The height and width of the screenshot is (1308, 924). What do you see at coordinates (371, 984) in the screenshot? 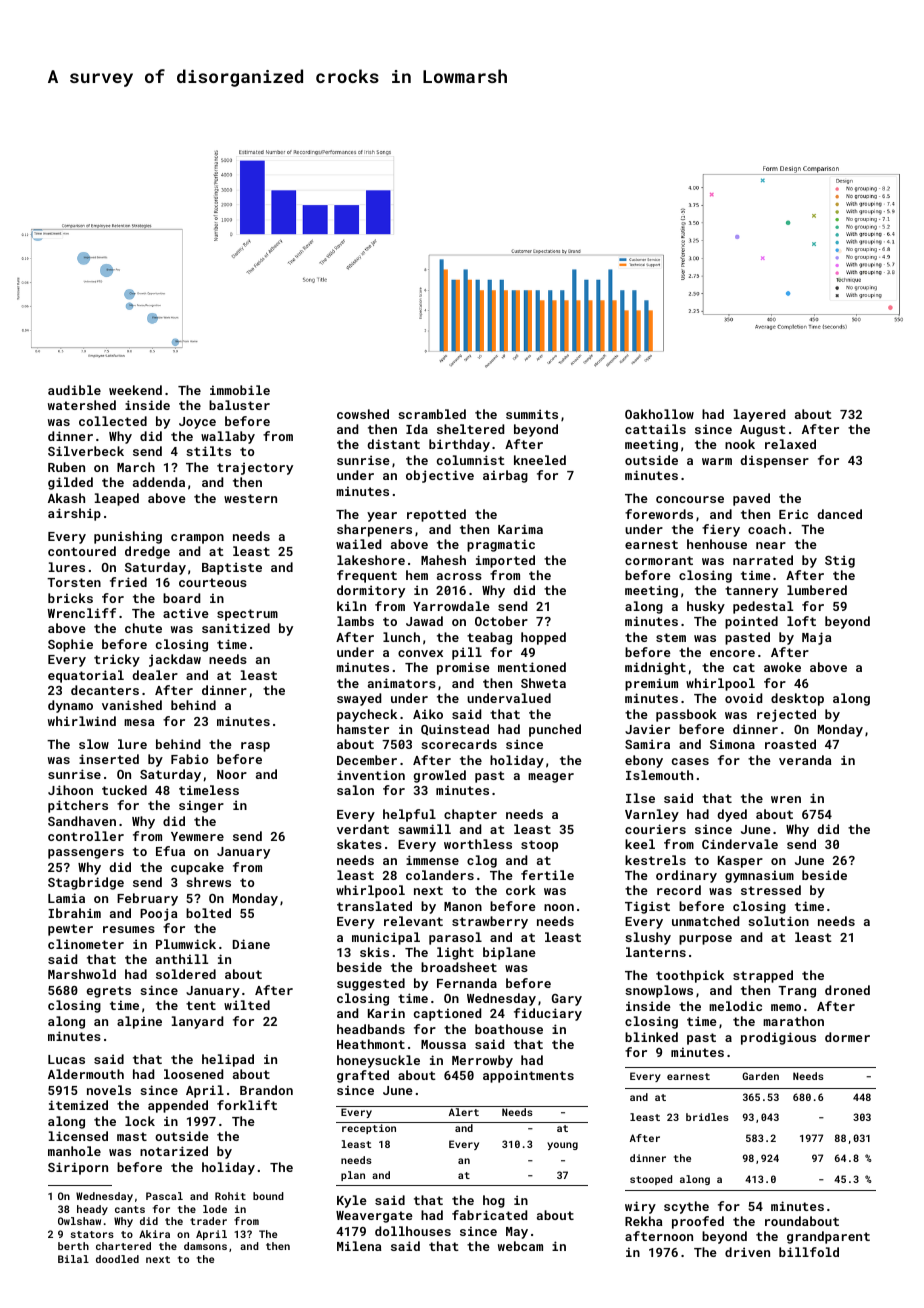
I see `suggested` at bounding box center [371, 984].
